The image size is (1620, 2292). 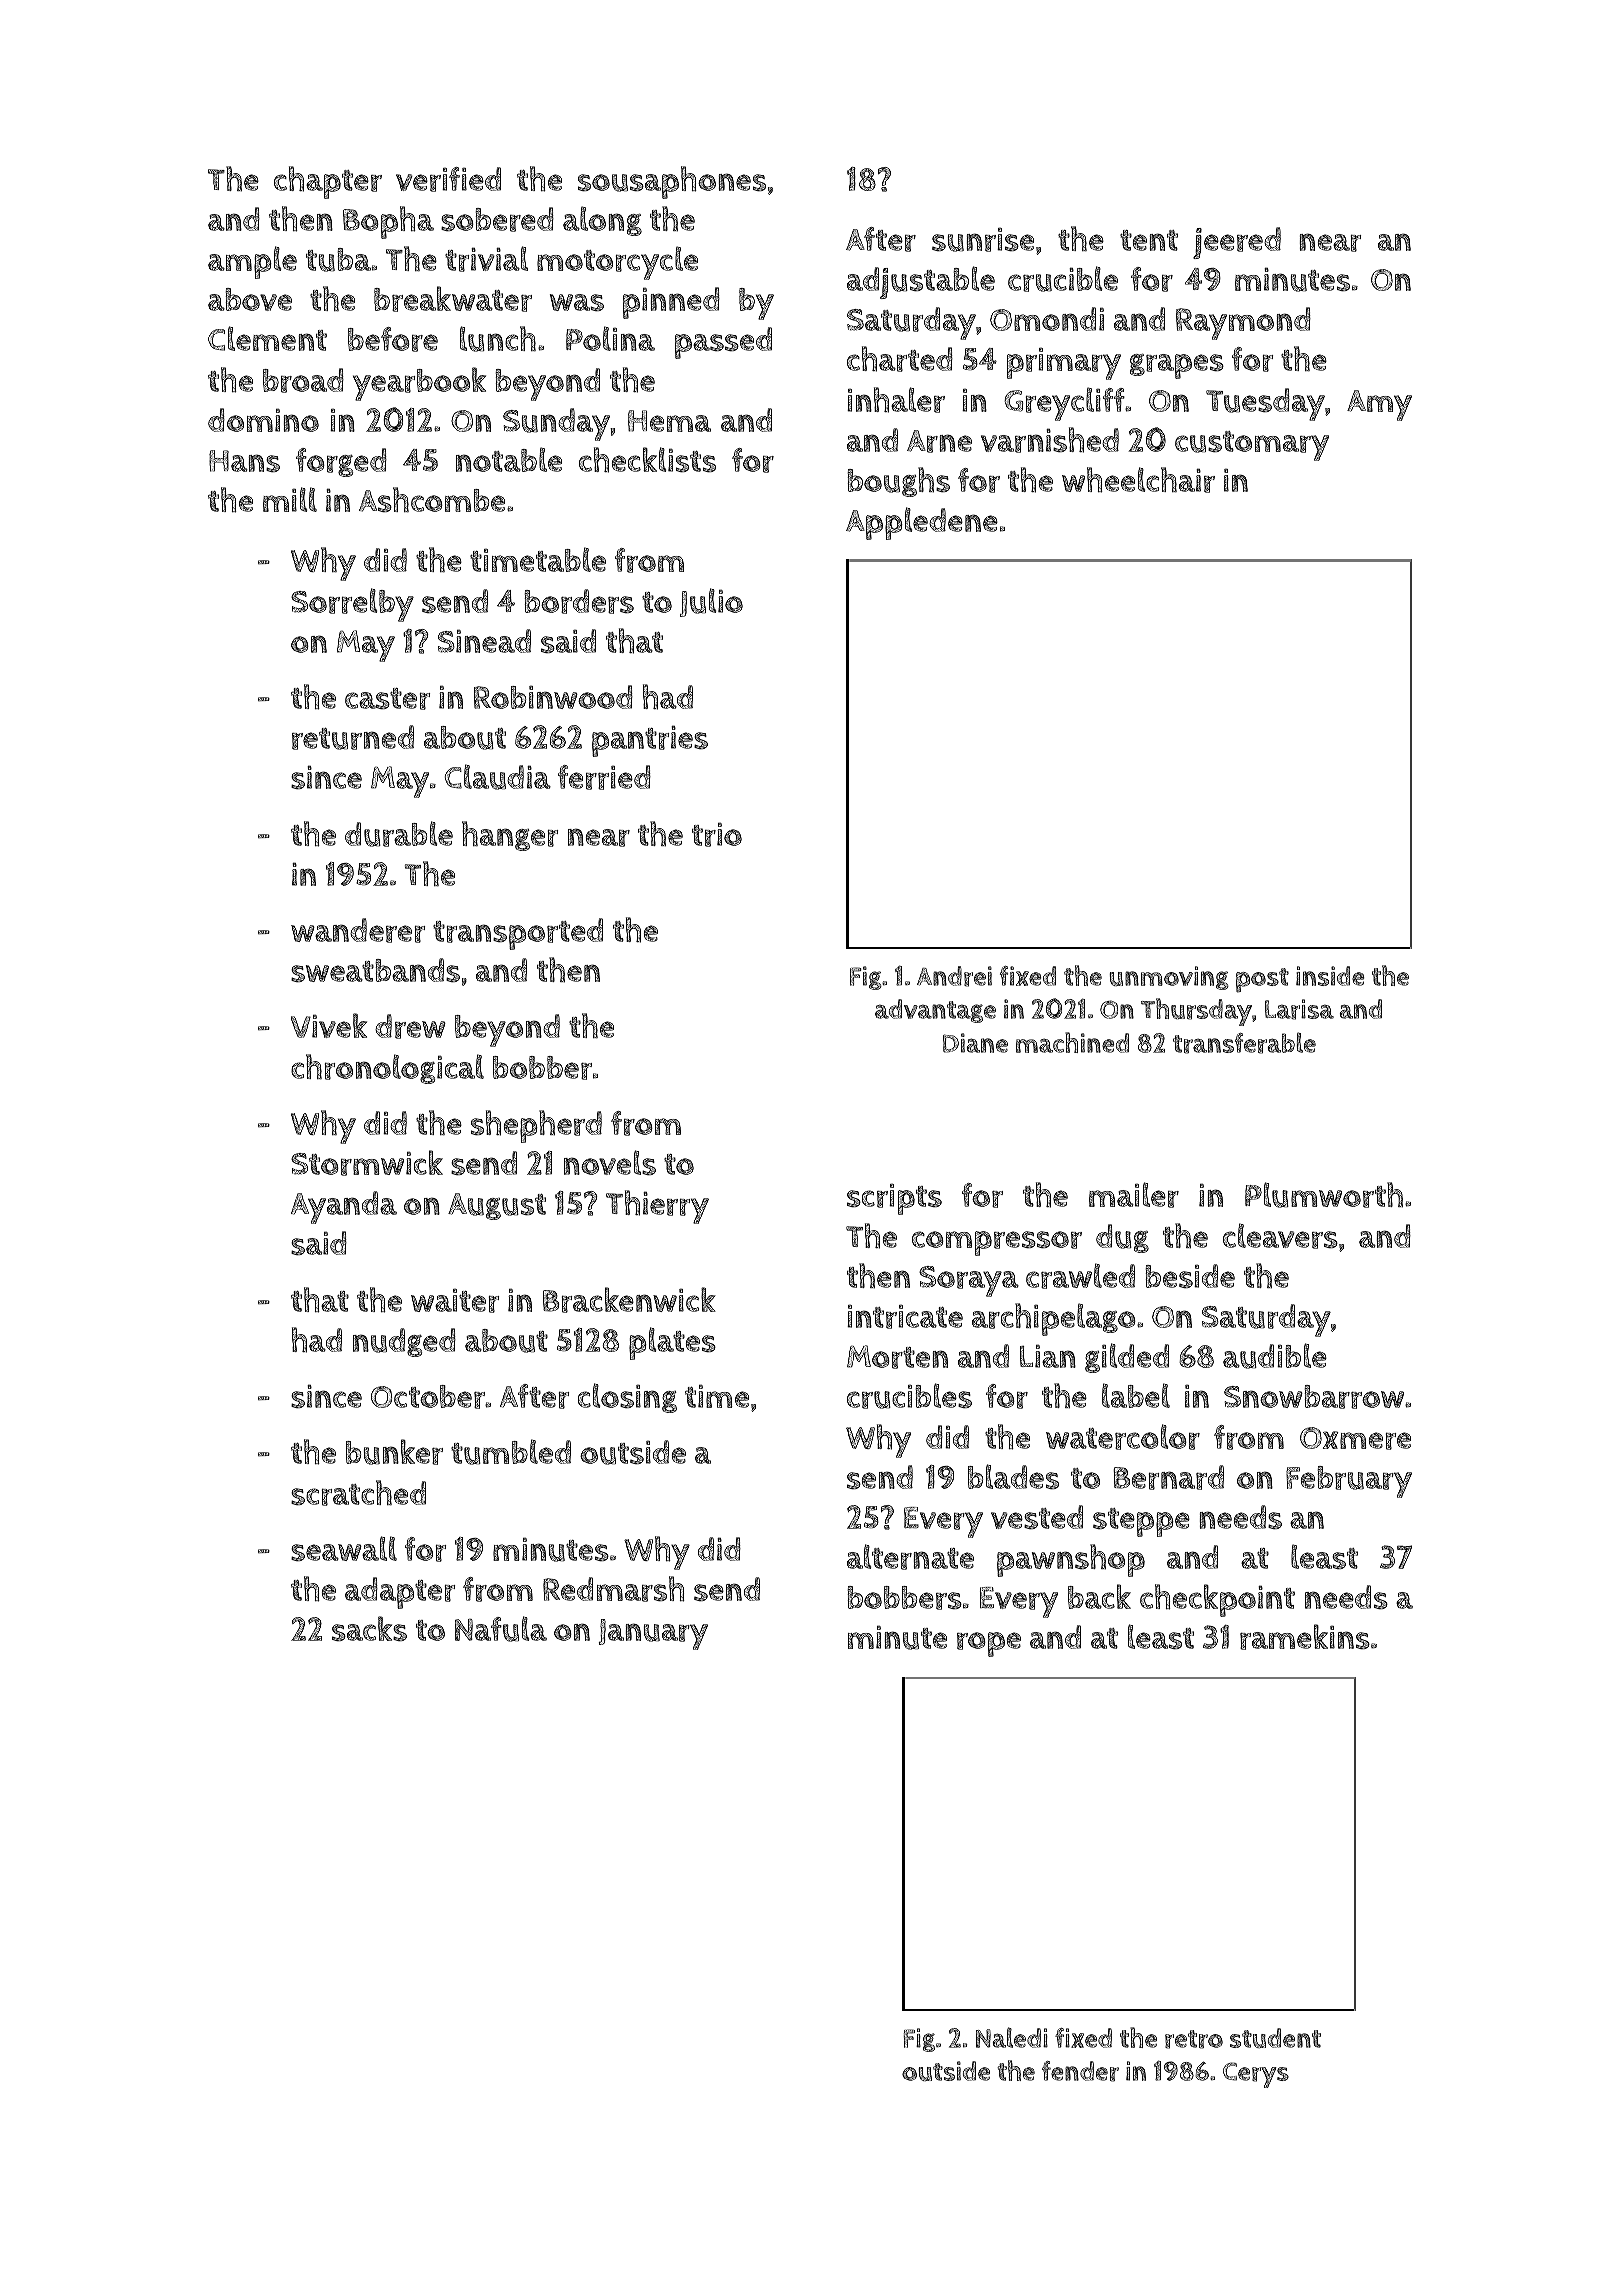 What do you see at coordinates (329, 1025) in the page?
I see `Vivek` at bounding box center [329, 1025].
